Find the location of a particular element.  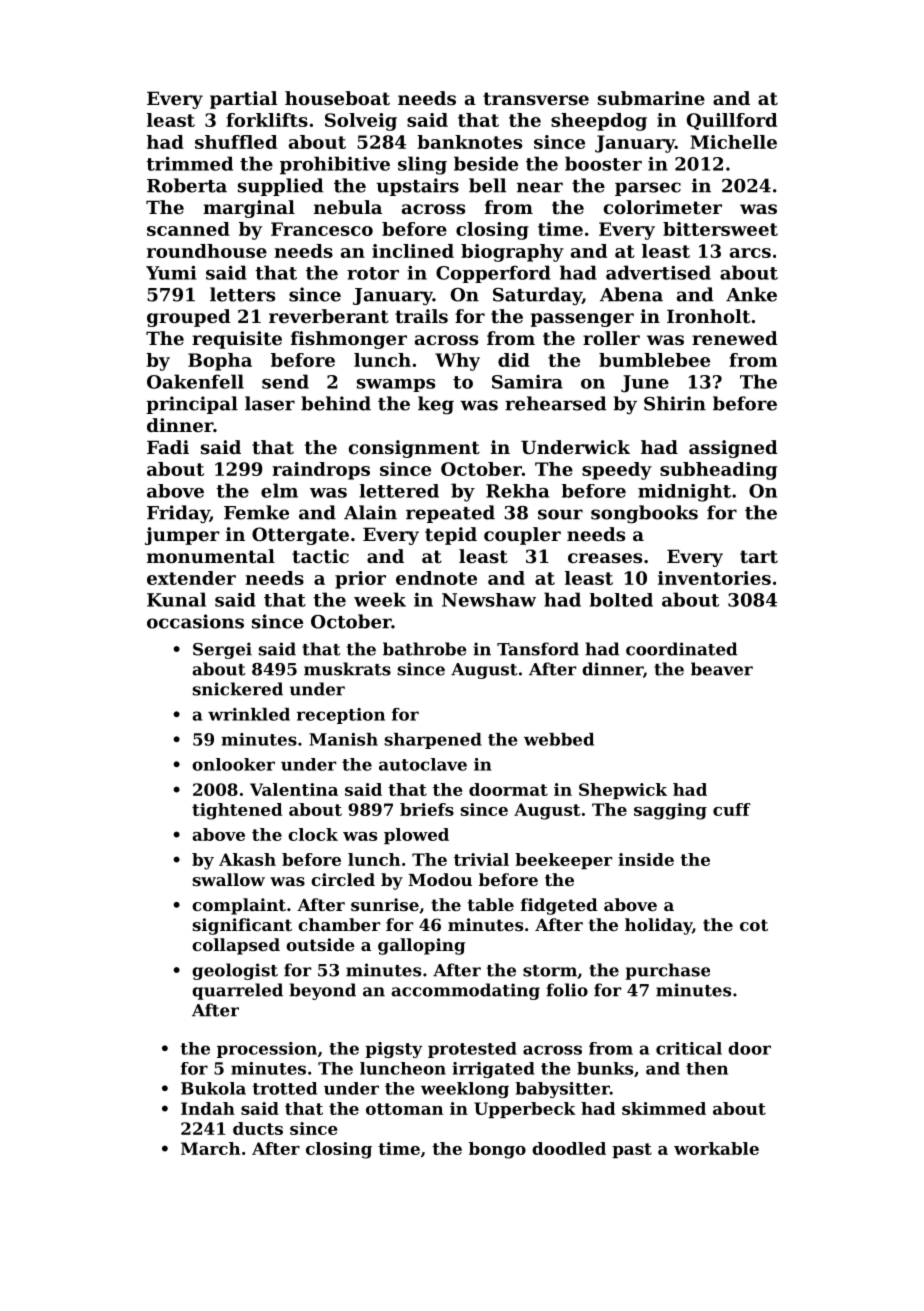

letters is located at coordinates (242, 294).
